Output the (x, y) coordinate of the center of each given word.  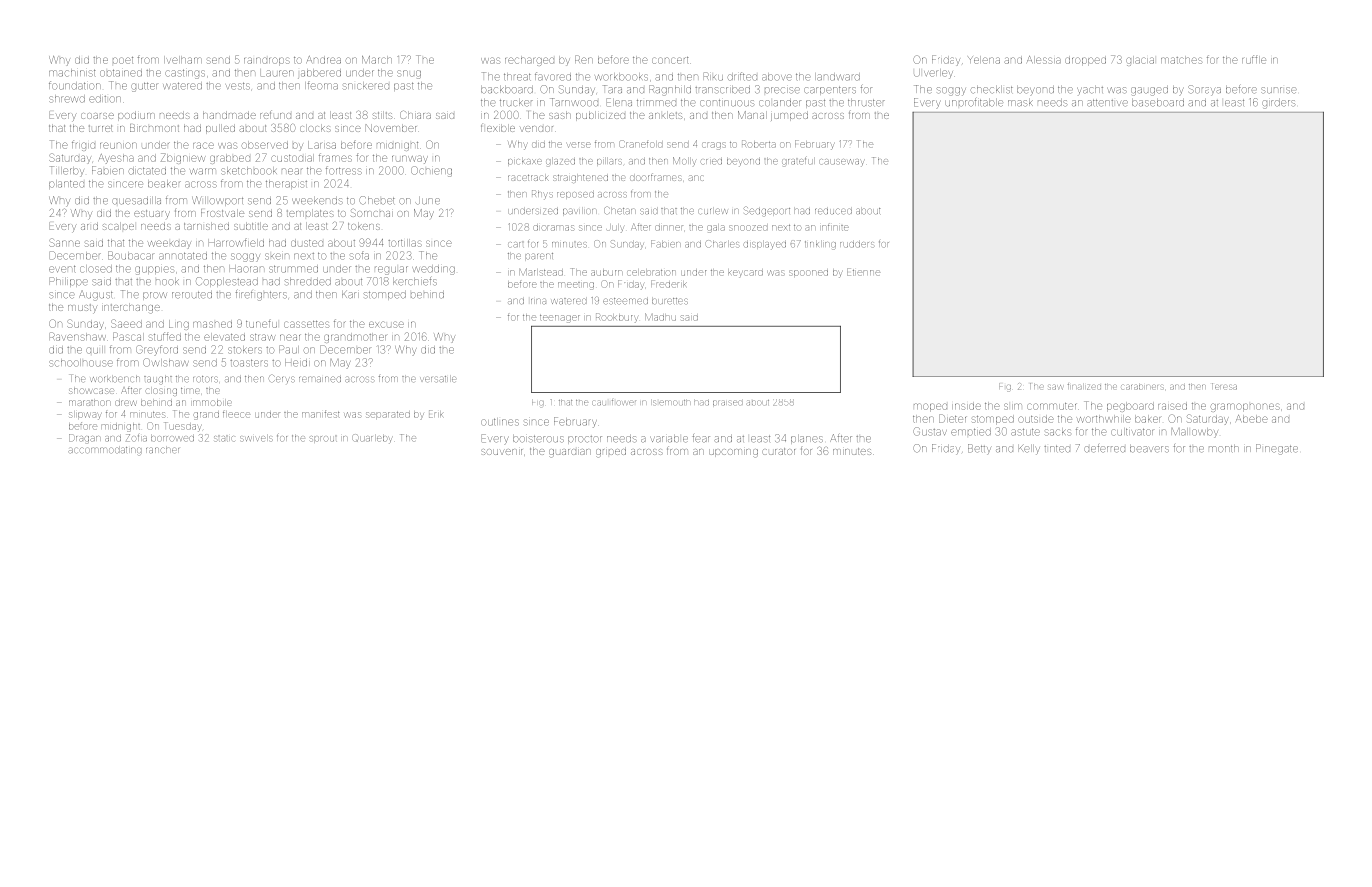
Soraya (1204, 90)
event (62, 269)
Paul (289, 349)
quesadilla (136, 201)
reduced (833, 211)
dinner (669, 228)
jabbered (319, 74)
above (777, 77)
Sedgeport (767, 211)
